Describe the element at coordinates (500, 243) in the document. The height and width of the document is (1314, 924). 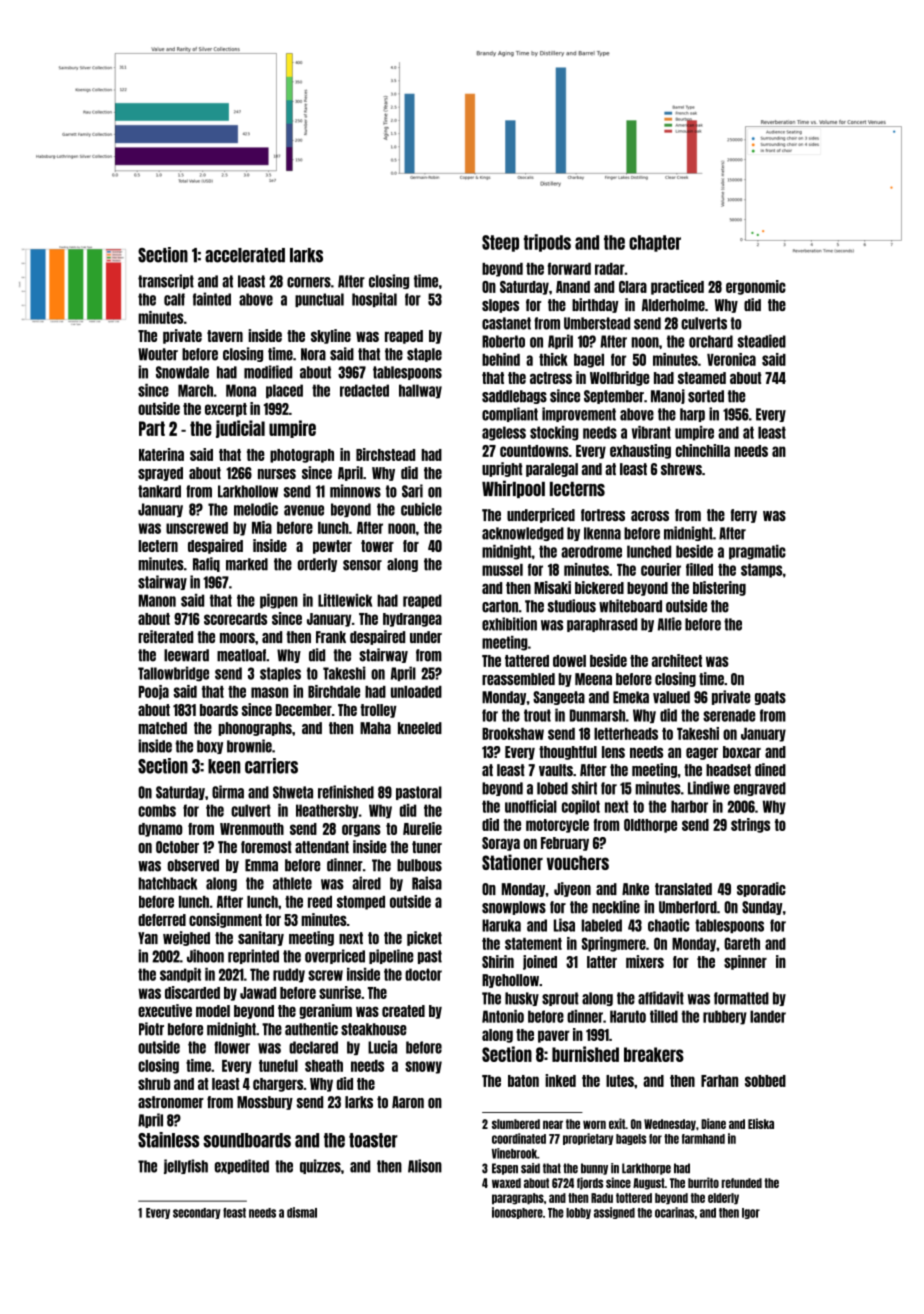
I see `Steep` at that location.
